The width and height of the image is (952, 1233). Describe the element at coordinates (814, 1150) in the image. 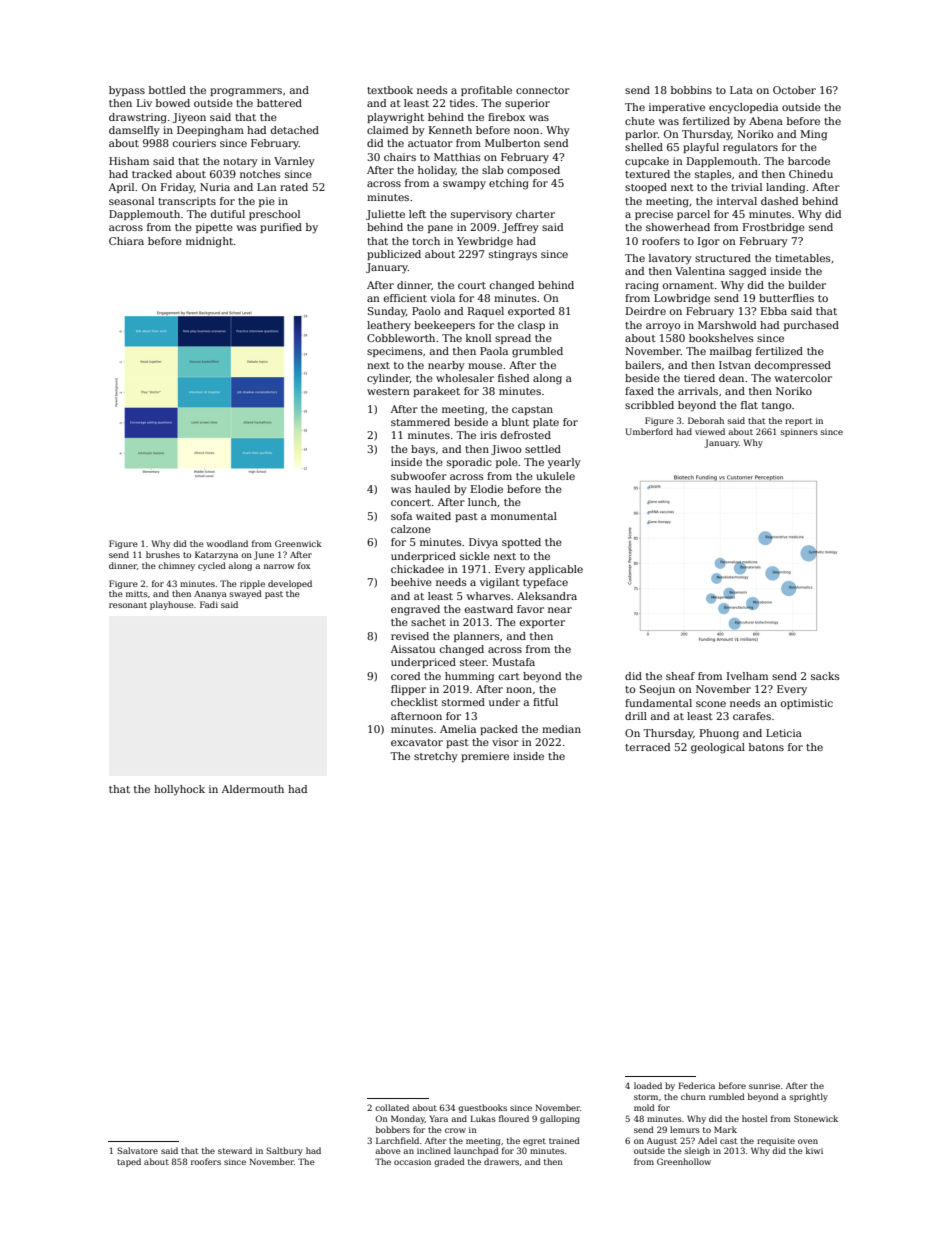

I see `kiwi` at that location.
